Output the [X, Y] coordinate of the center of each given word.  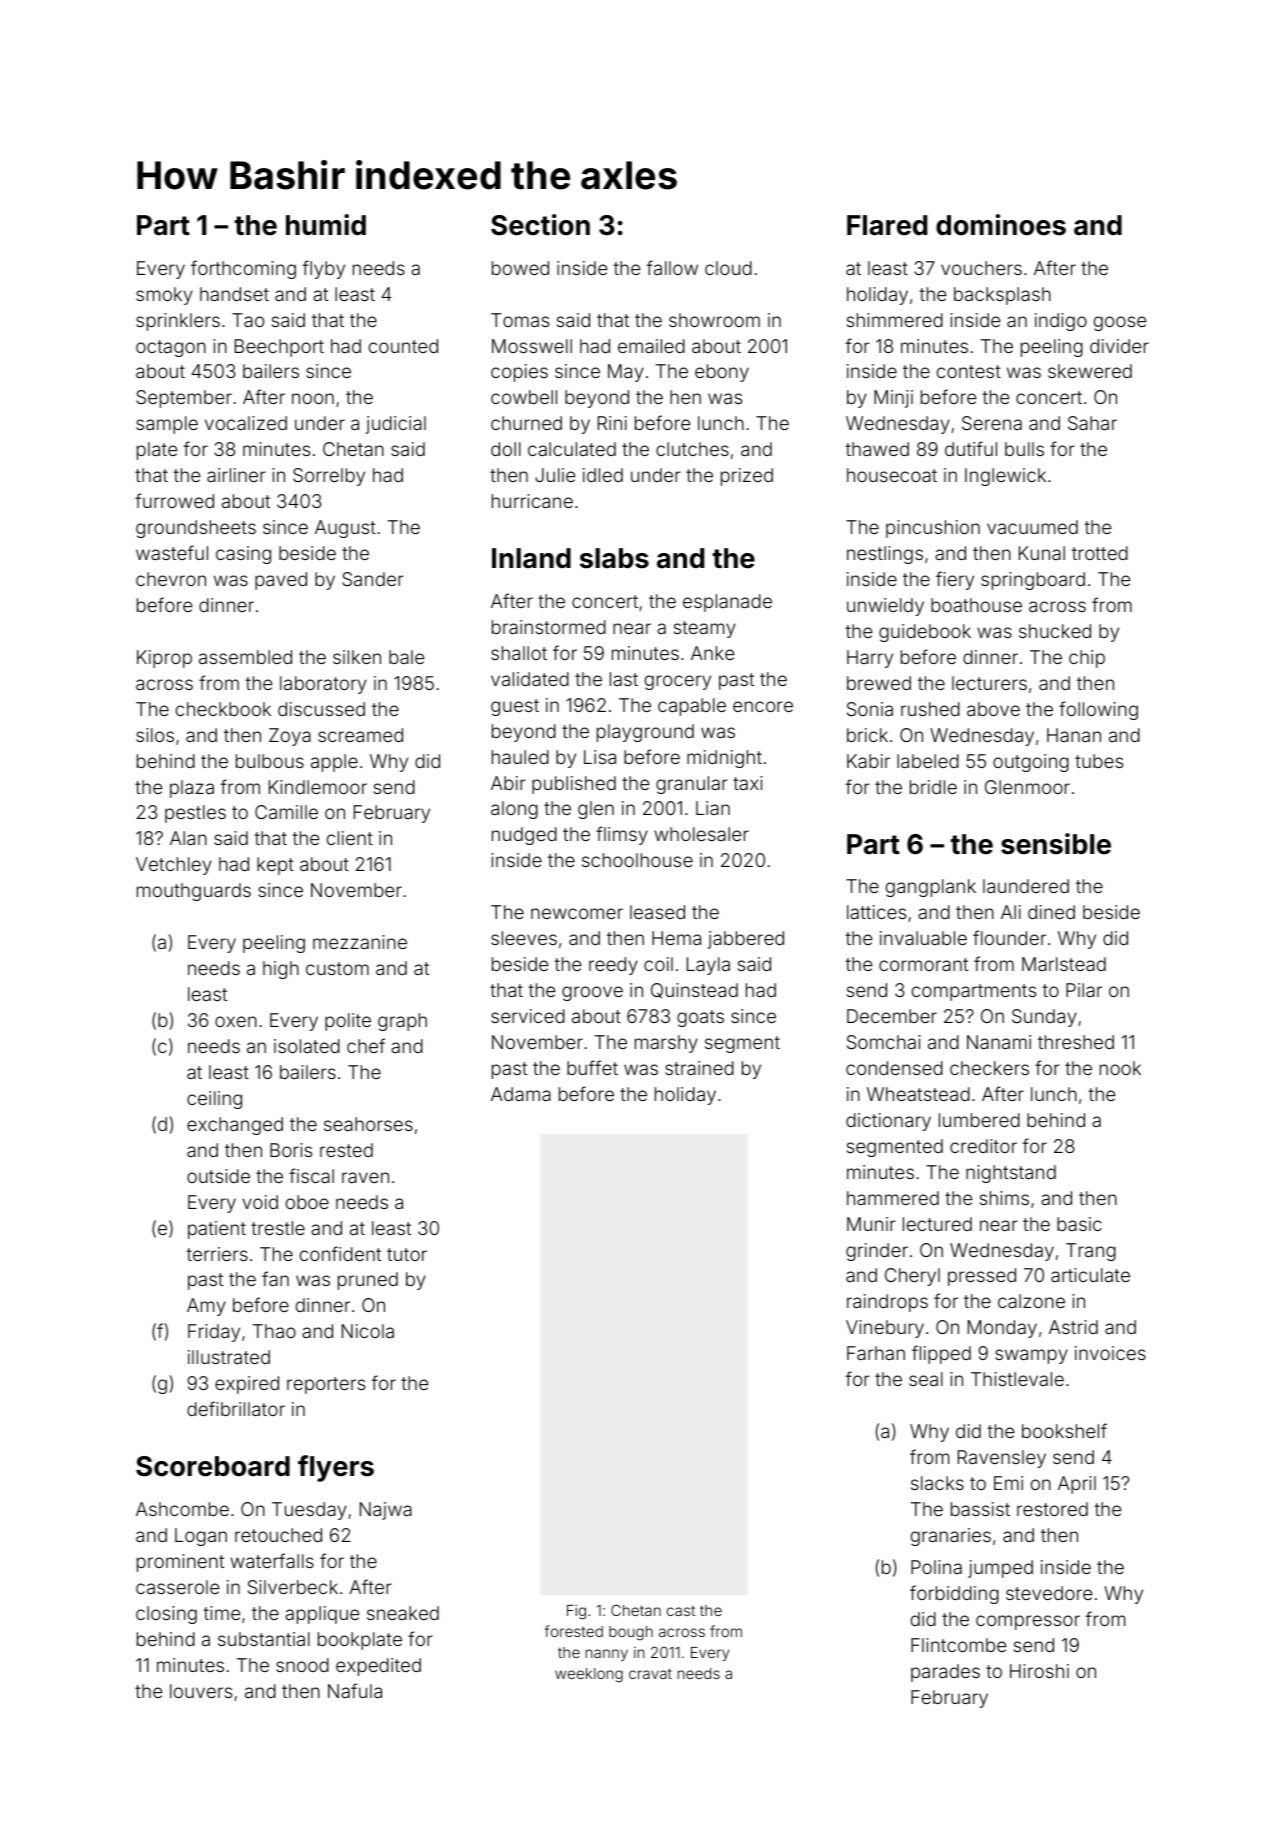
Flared [887, 225]
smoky [164, 296]
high [281, 970]
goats [700, 1018]
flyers [336, 1468]
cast [681, 1611]
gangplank [931, 888]
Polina [936, 1567]
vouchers [981, 268]
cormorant [923, 964]
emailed [651, 346]
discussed [321, 709]
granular [692, 785]
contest [969, 371]
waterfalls [272, 1560]
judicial [396, 425]
